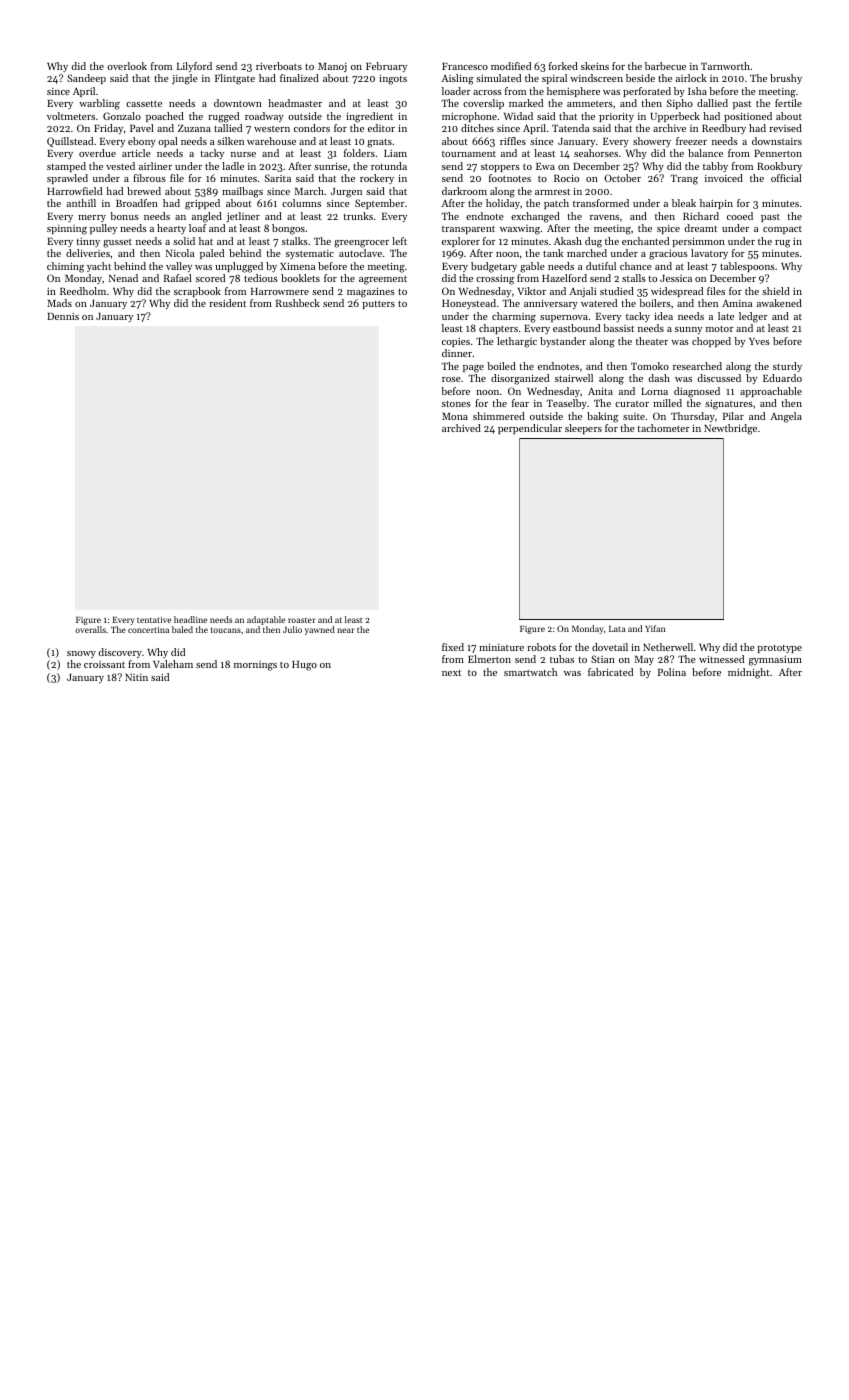 The width and height of the screenshot is (849, 1400). What do you see at coordinates (304, 666) in the screenshot?
I see `Hugo` at bounding box center [304, 666].
